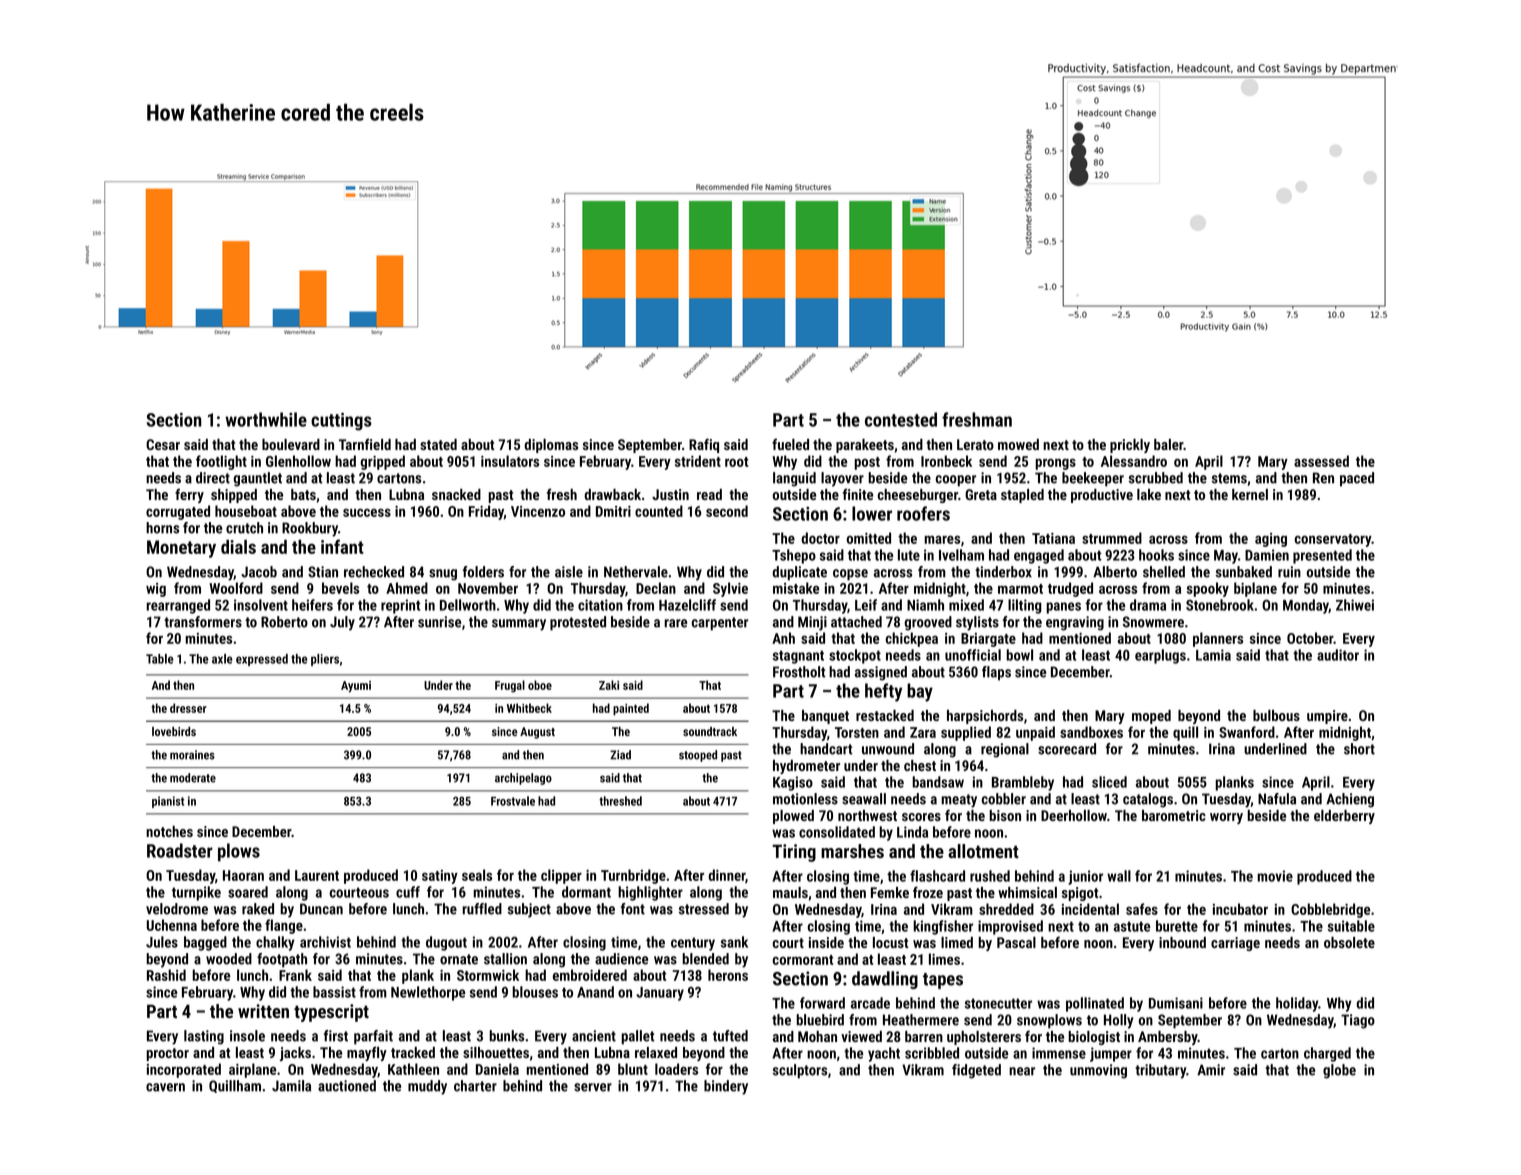 This page has height=1175, width=1521. Describe the element at coordinates (793, 817) in the page. I see `plowed` at that location.
